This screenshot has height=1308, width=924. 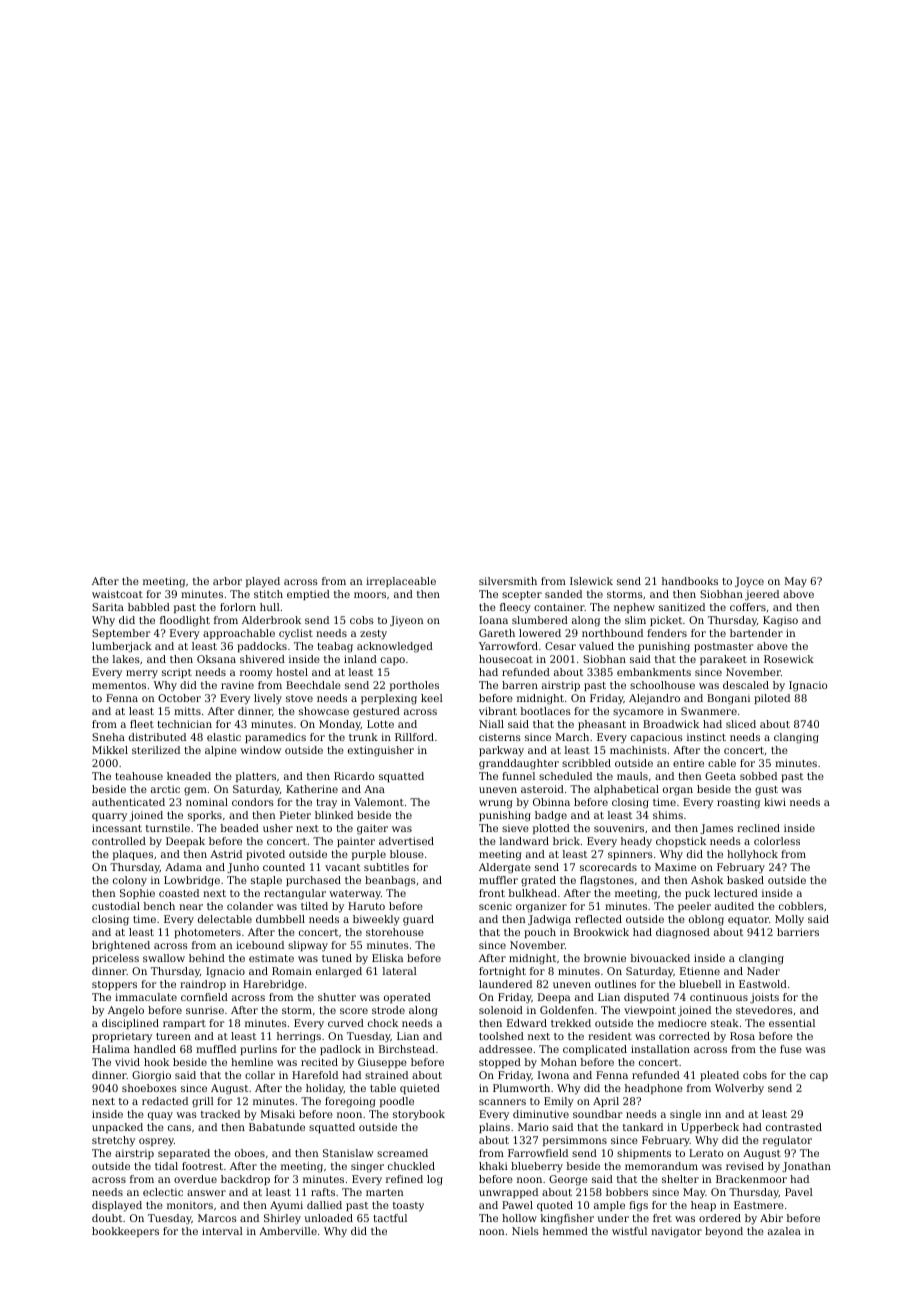 What do you see at coordinates (121, 946) in the screenshot?
I see `brightened` at bounding box center [121, 946].
